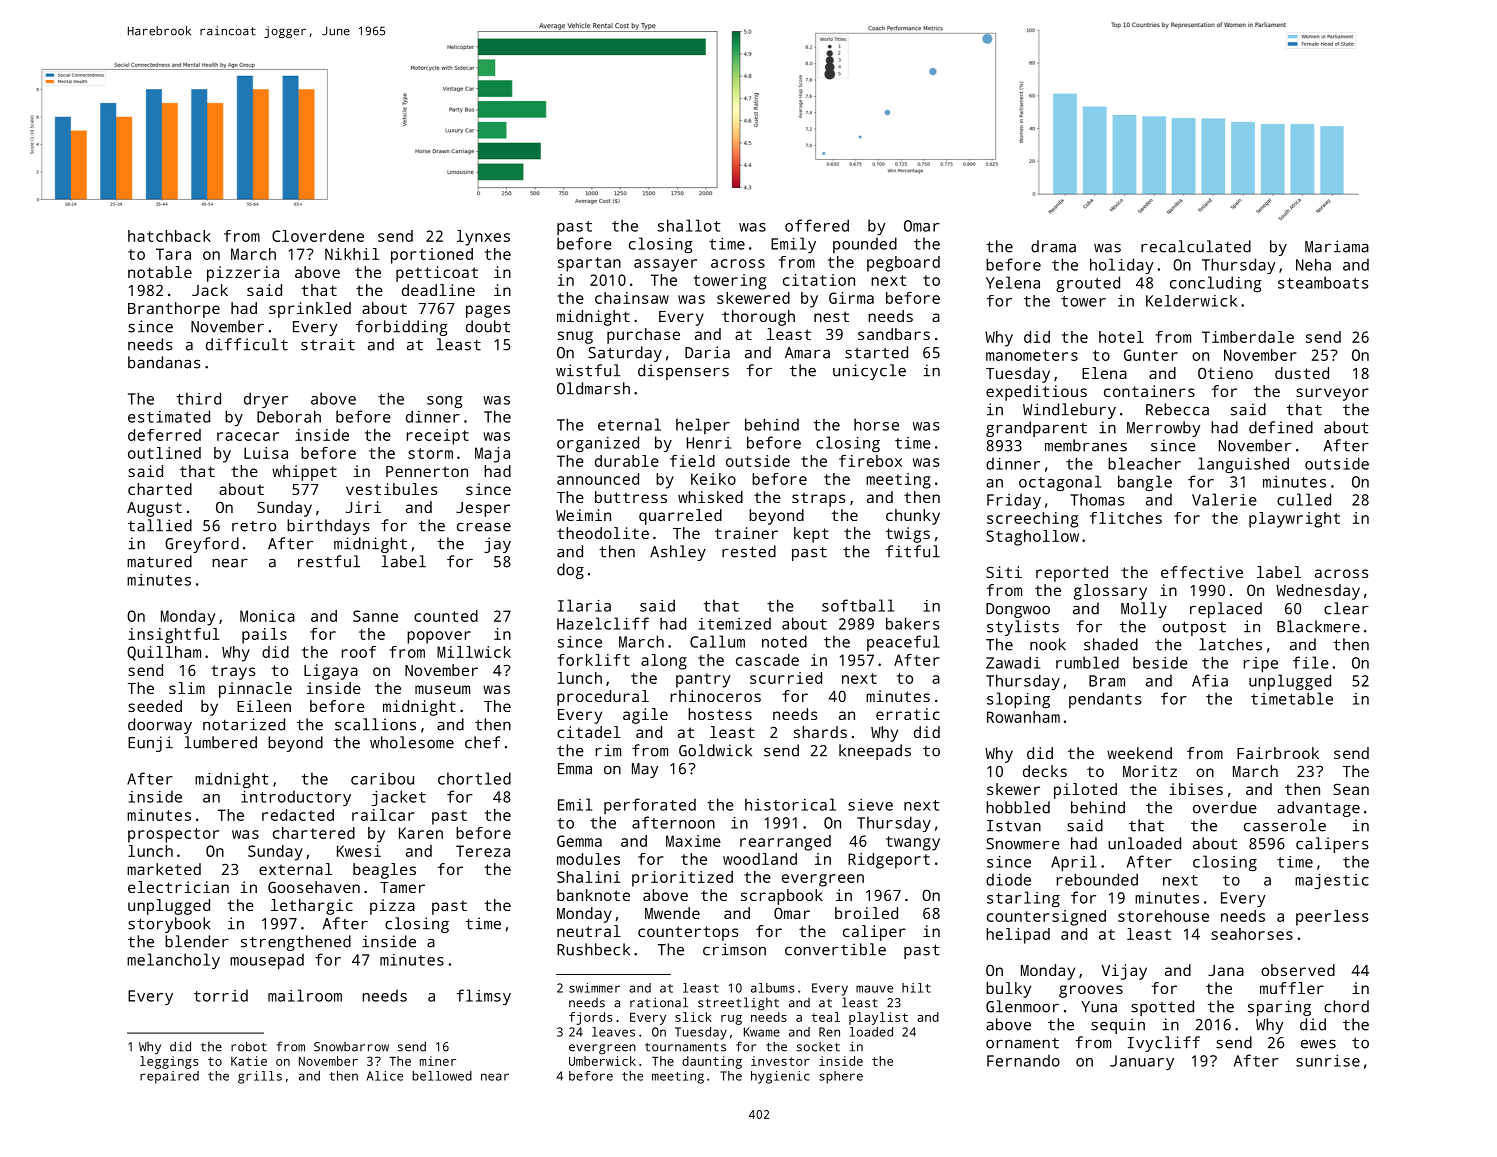 This image has width=1497, height=1157. I want to click on Girma, so click(851, 298).
